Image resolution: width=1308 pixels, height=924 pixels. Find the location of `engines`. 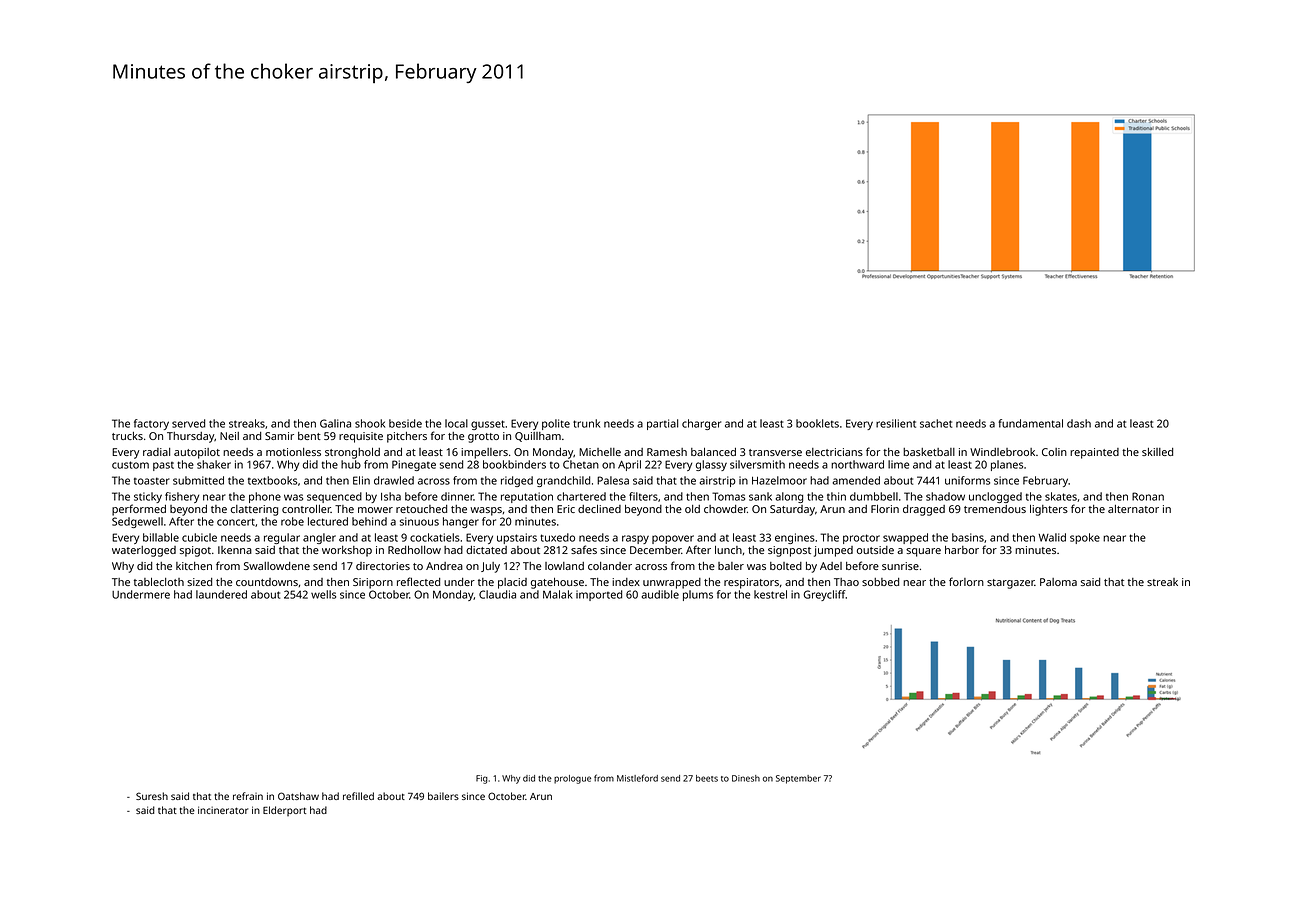

engines is located at coordinates (795, 538).
